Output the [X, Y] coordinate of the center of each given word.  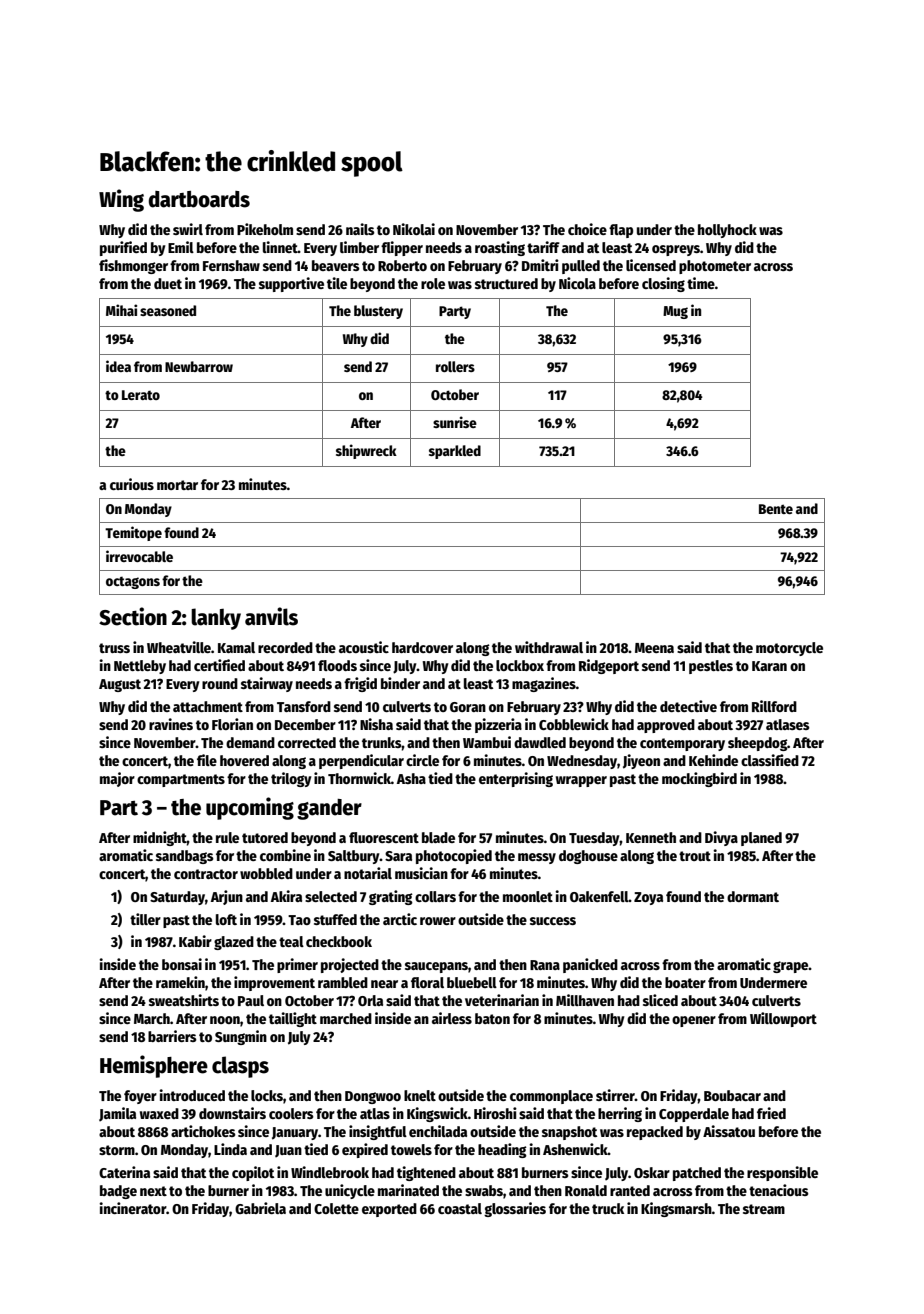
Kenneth [651, 837]
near [384, 984]
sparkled [455, 452]
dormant [753, 896]
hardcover [422, 647]
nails [360, 229]
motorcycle [789, 649]
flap [621, 231]
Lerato [141, 395]
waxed [159, 1113]
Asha [411, 778]
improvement [274, 983]
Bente [776, 509]
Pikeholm [265, 229]
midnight [160, 838]
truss [114, 648]
